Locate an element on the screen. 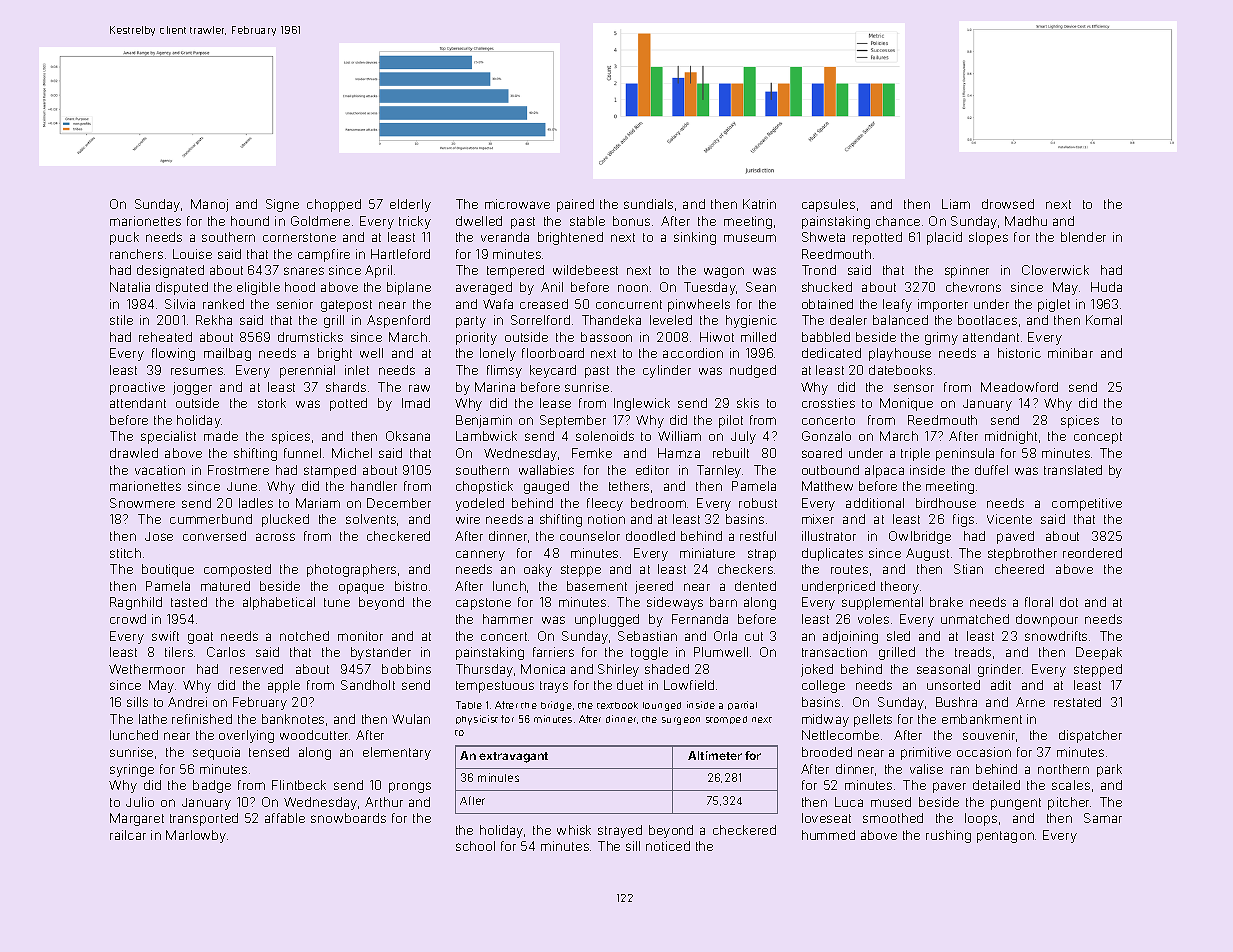  Hamza is located at coordinates (679, 453).
